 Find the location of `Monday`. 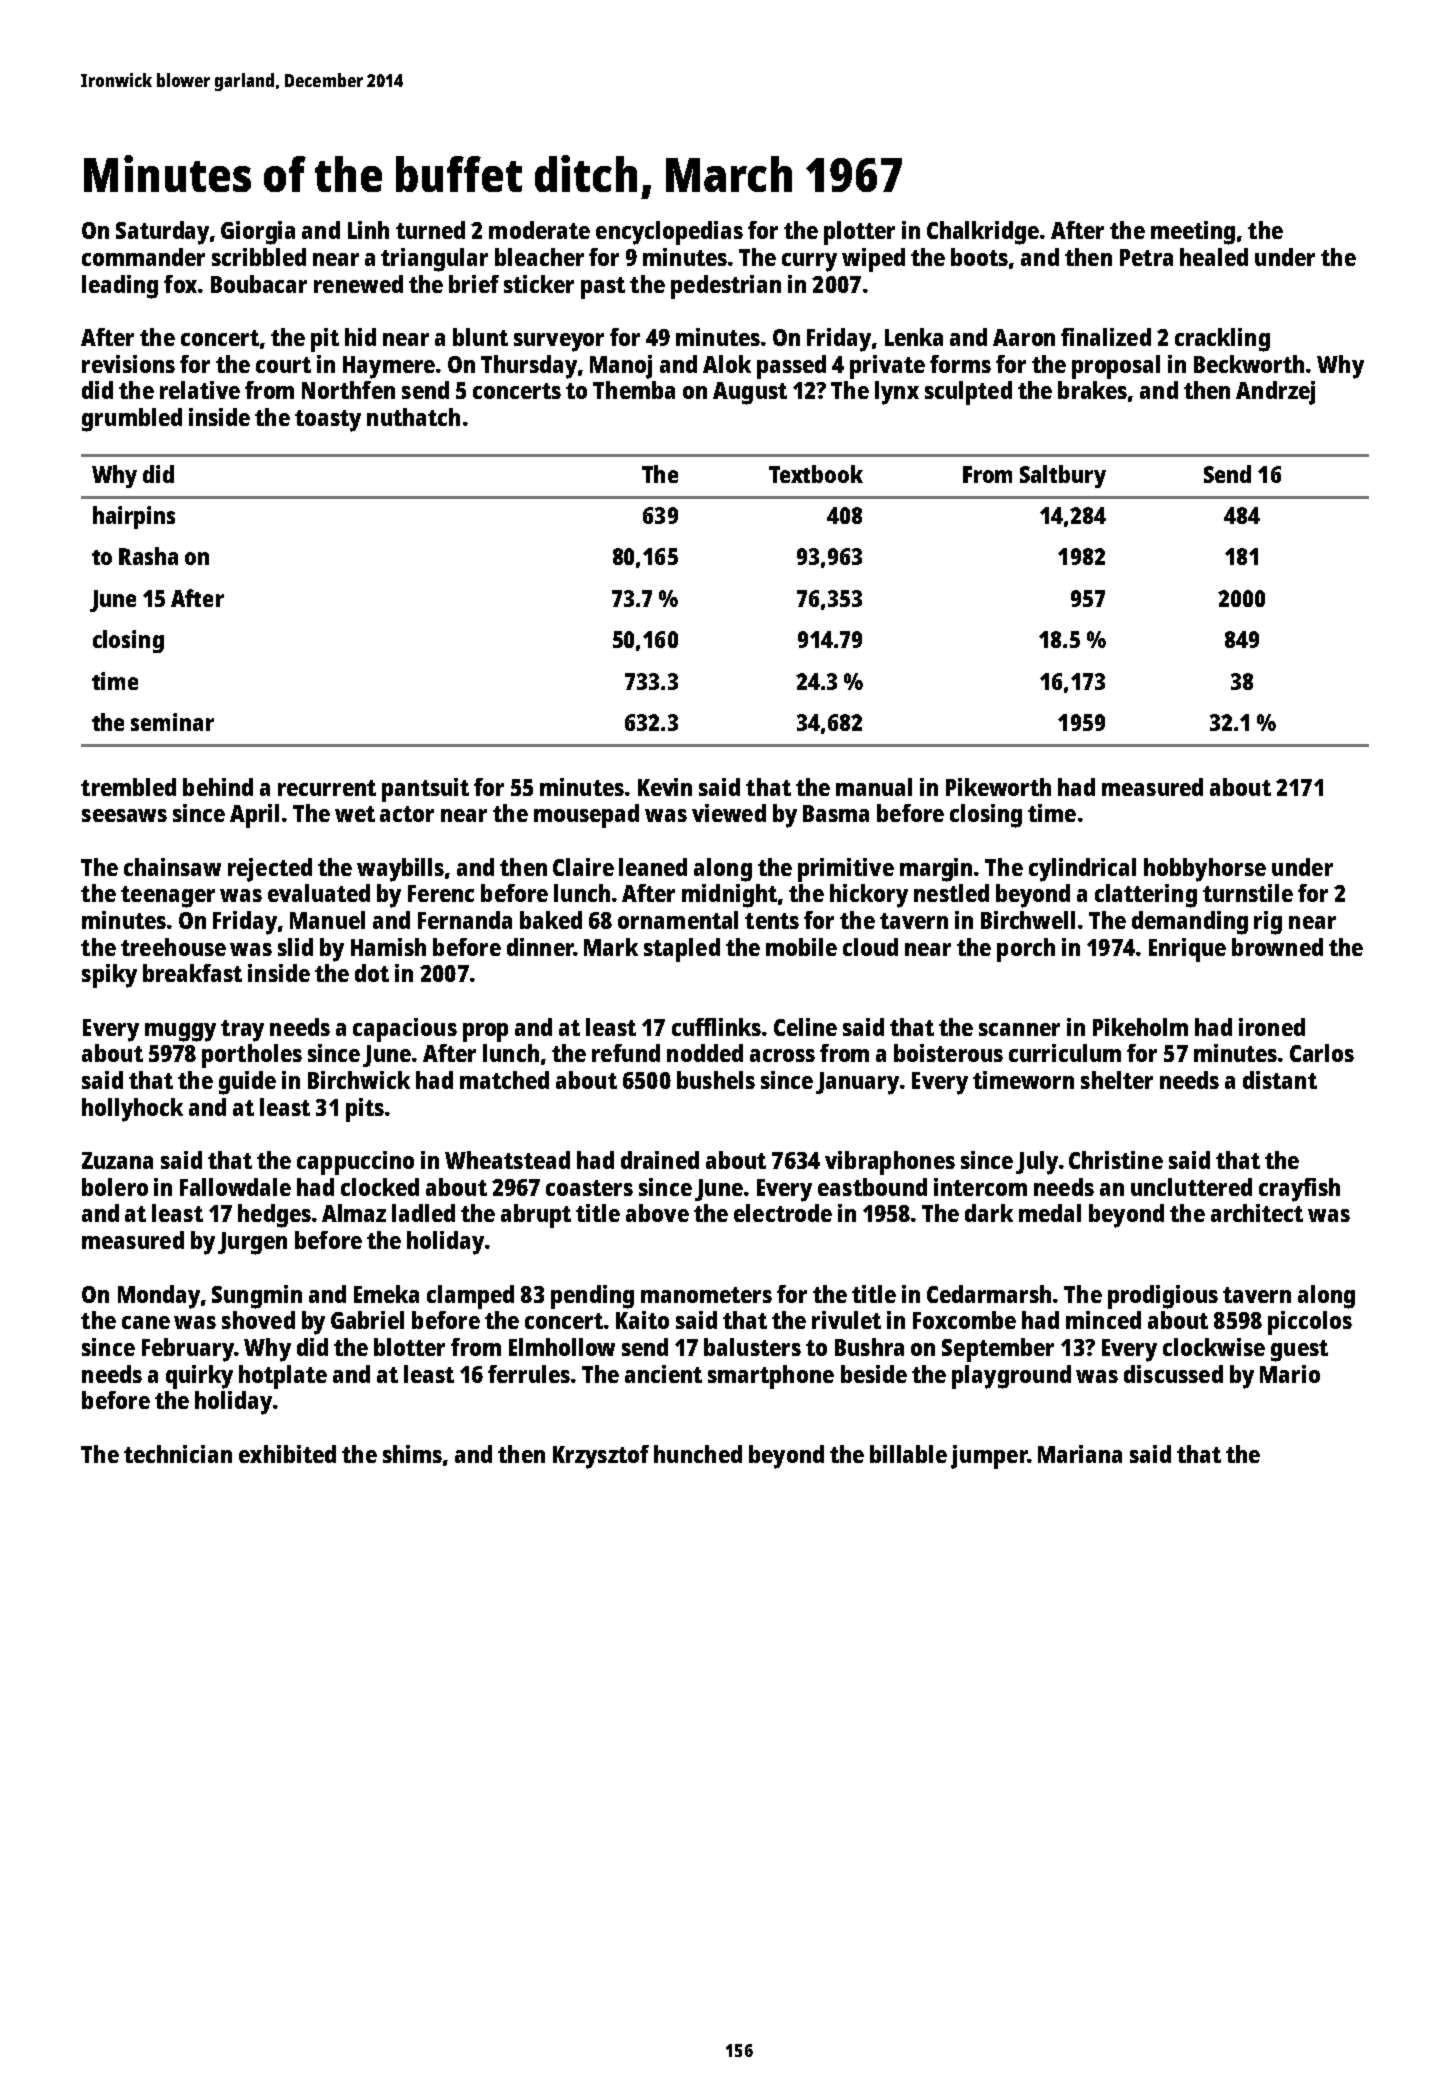

Monday is located at coordinates (159, 1297).
